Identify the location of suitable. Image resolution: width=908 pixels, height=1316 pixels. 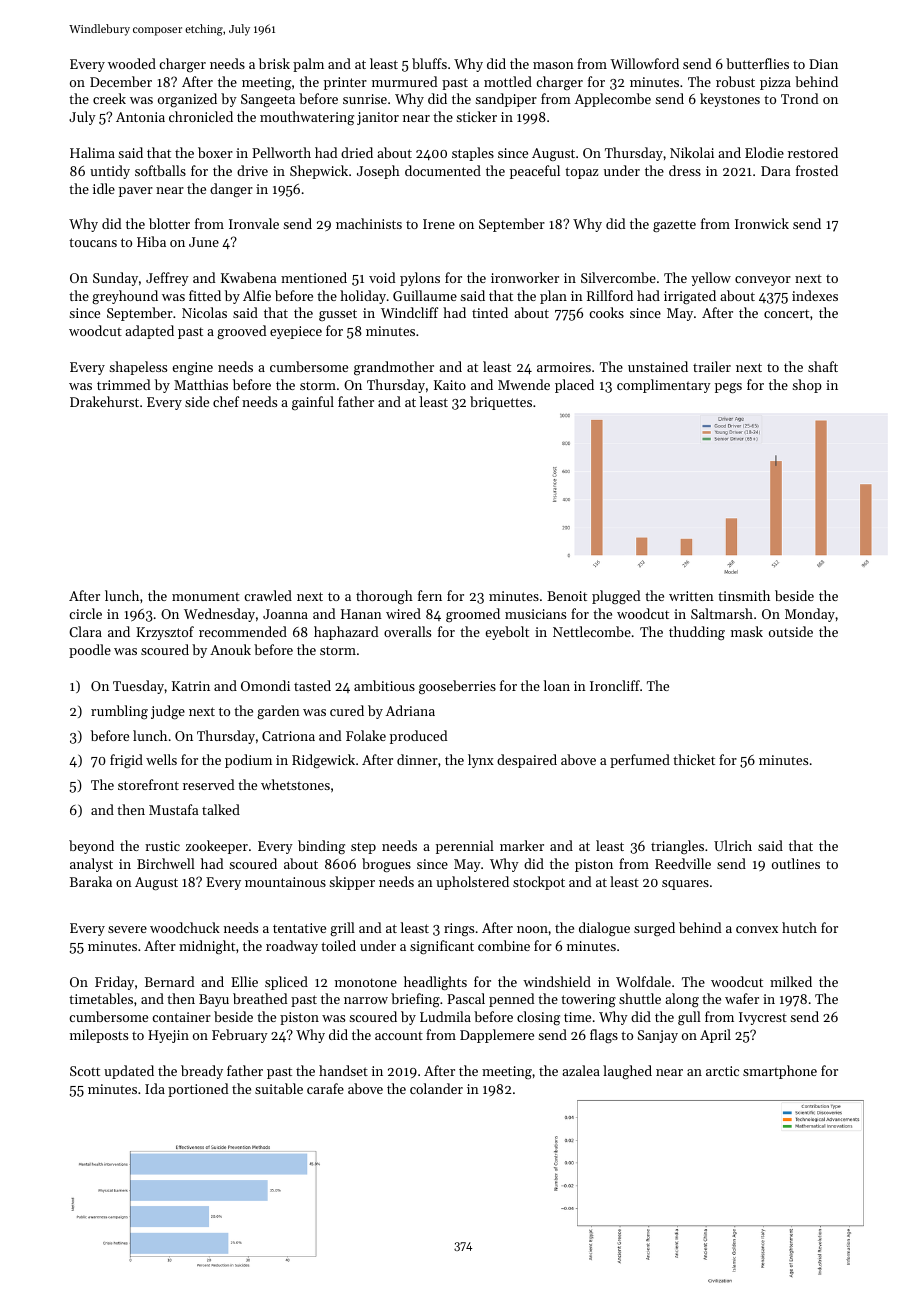
(279, 1088).
